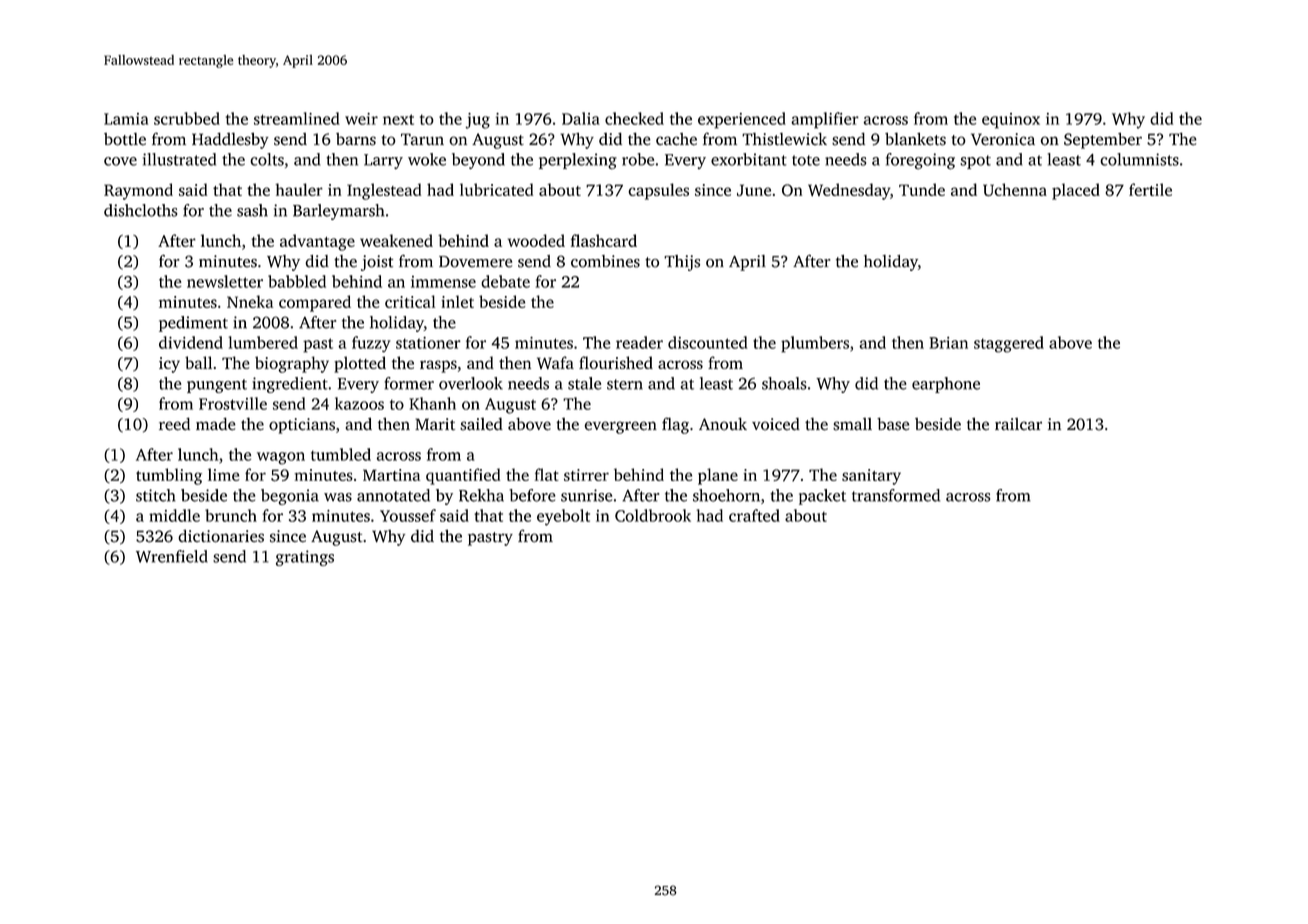 Image resolution: width=1308 pixels, height=924 pixels. Describe the element at coordinates (338, 497) in the page. I see `was` at that location.
